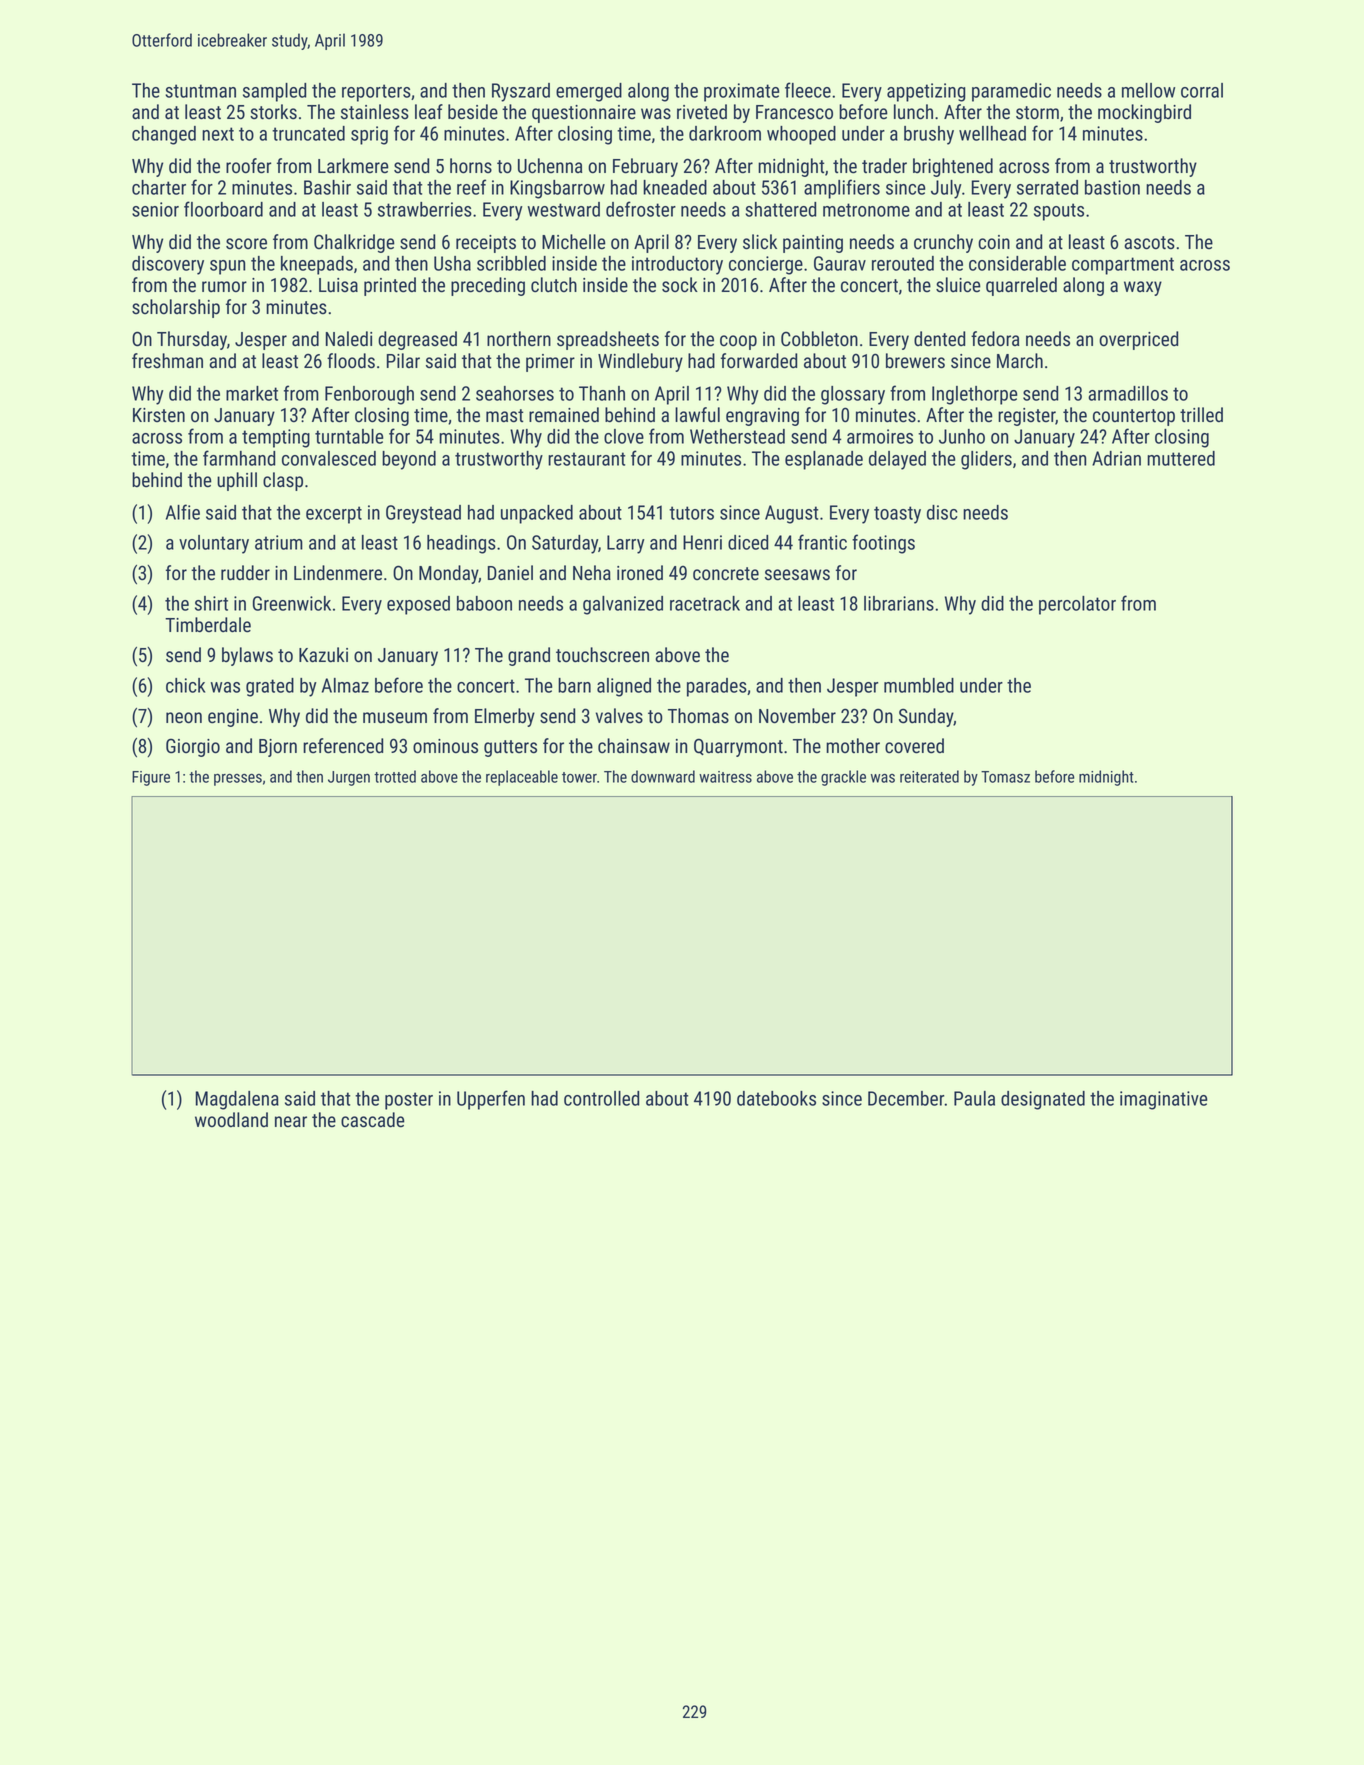 The width and height of the page is (1364, 1765). What do you see at coordinates (1017, 263) in the page?
I see `considerable` at bounding box center [1017, 263].
